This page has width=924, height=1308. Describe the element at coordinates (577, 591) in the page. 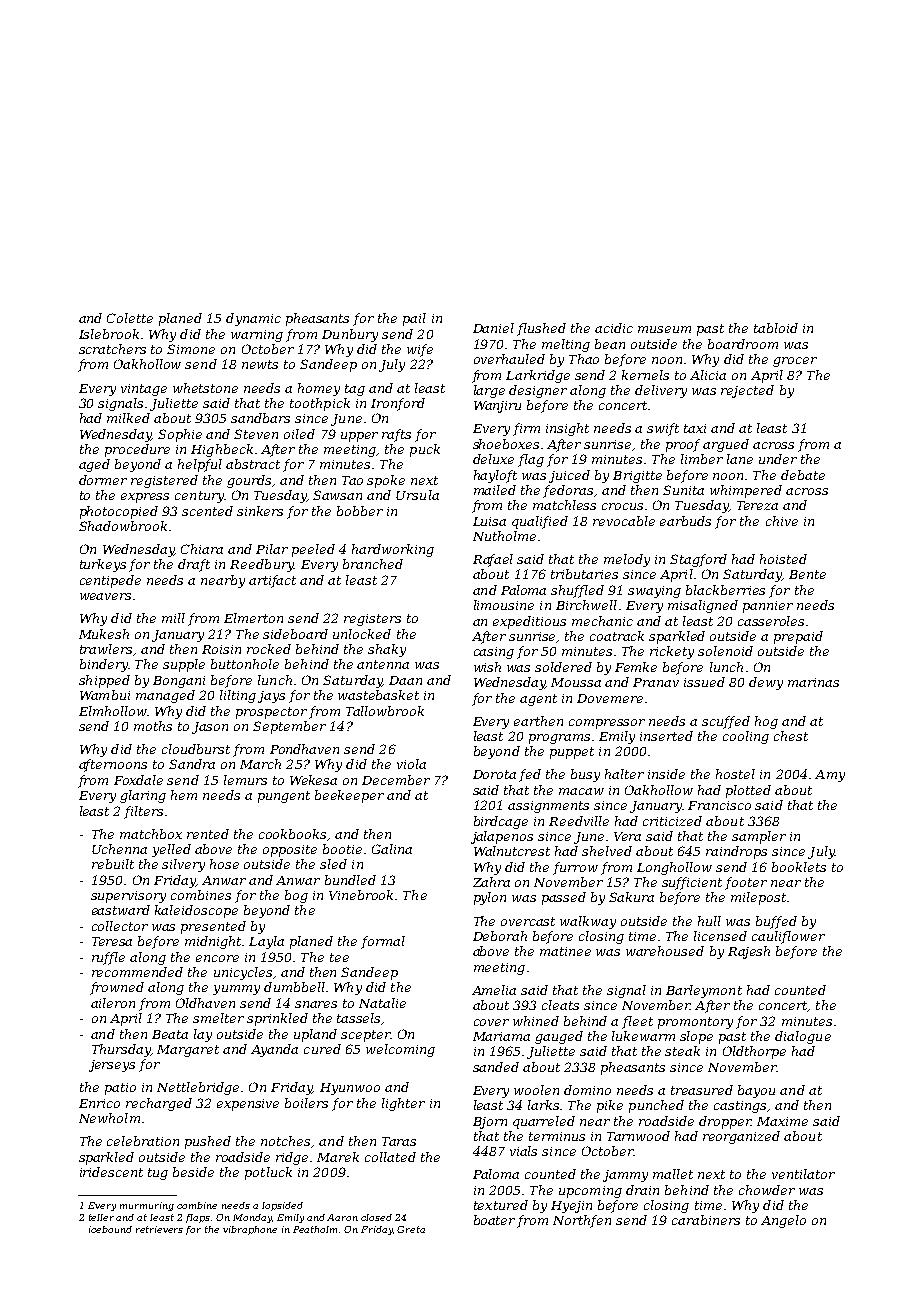

I see `shuffled` at that location.
